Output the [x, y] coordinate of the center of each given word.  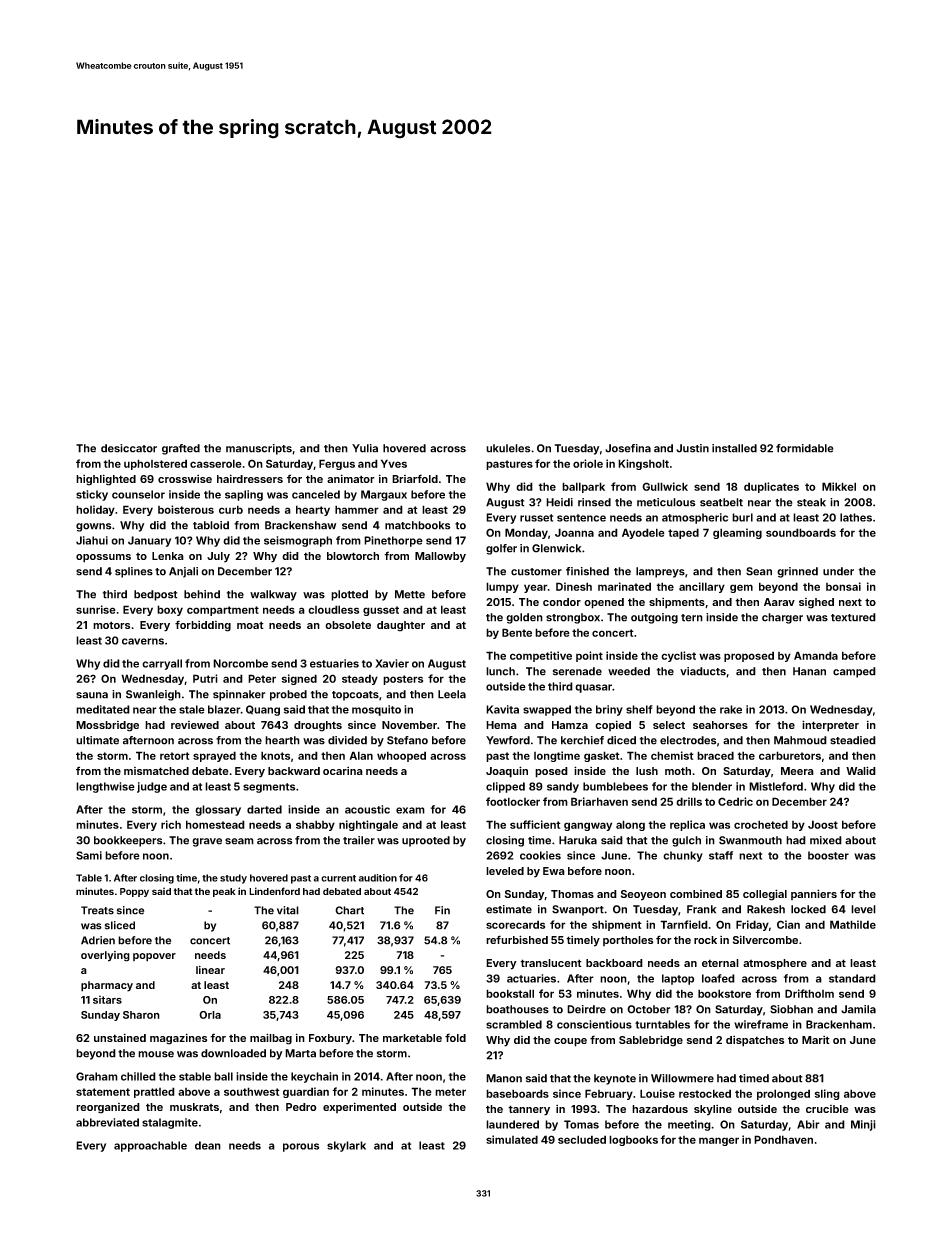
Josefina [628, 448]
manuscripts [259, 449]
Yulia [365, 448]
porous [301, 1147]
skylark [346, 1146]
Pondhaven [783, 1139]
